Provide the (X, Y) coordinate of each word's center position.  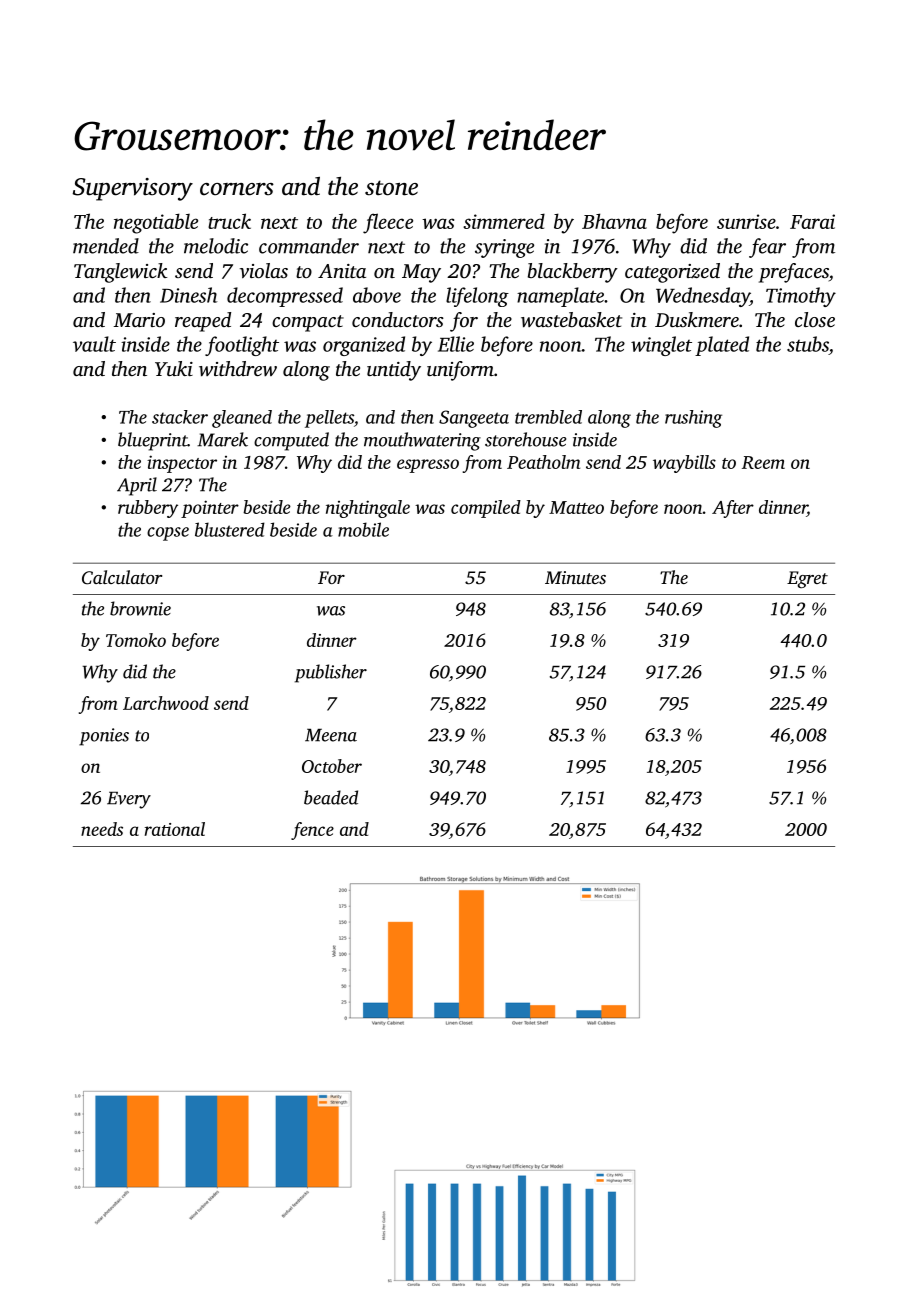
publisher (331, 673)
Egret (807, 579)
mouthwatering (422, 441)
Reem (763, 462)
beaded (331, 797)
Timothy (801, 297)
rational (175, 829)
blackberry (573, 273)
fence (312, 831)
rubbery (148, 509)
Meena (331, 735)
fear (767, 248)
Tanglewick (121, 273)
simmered (504, 221)
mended (106, 246)
